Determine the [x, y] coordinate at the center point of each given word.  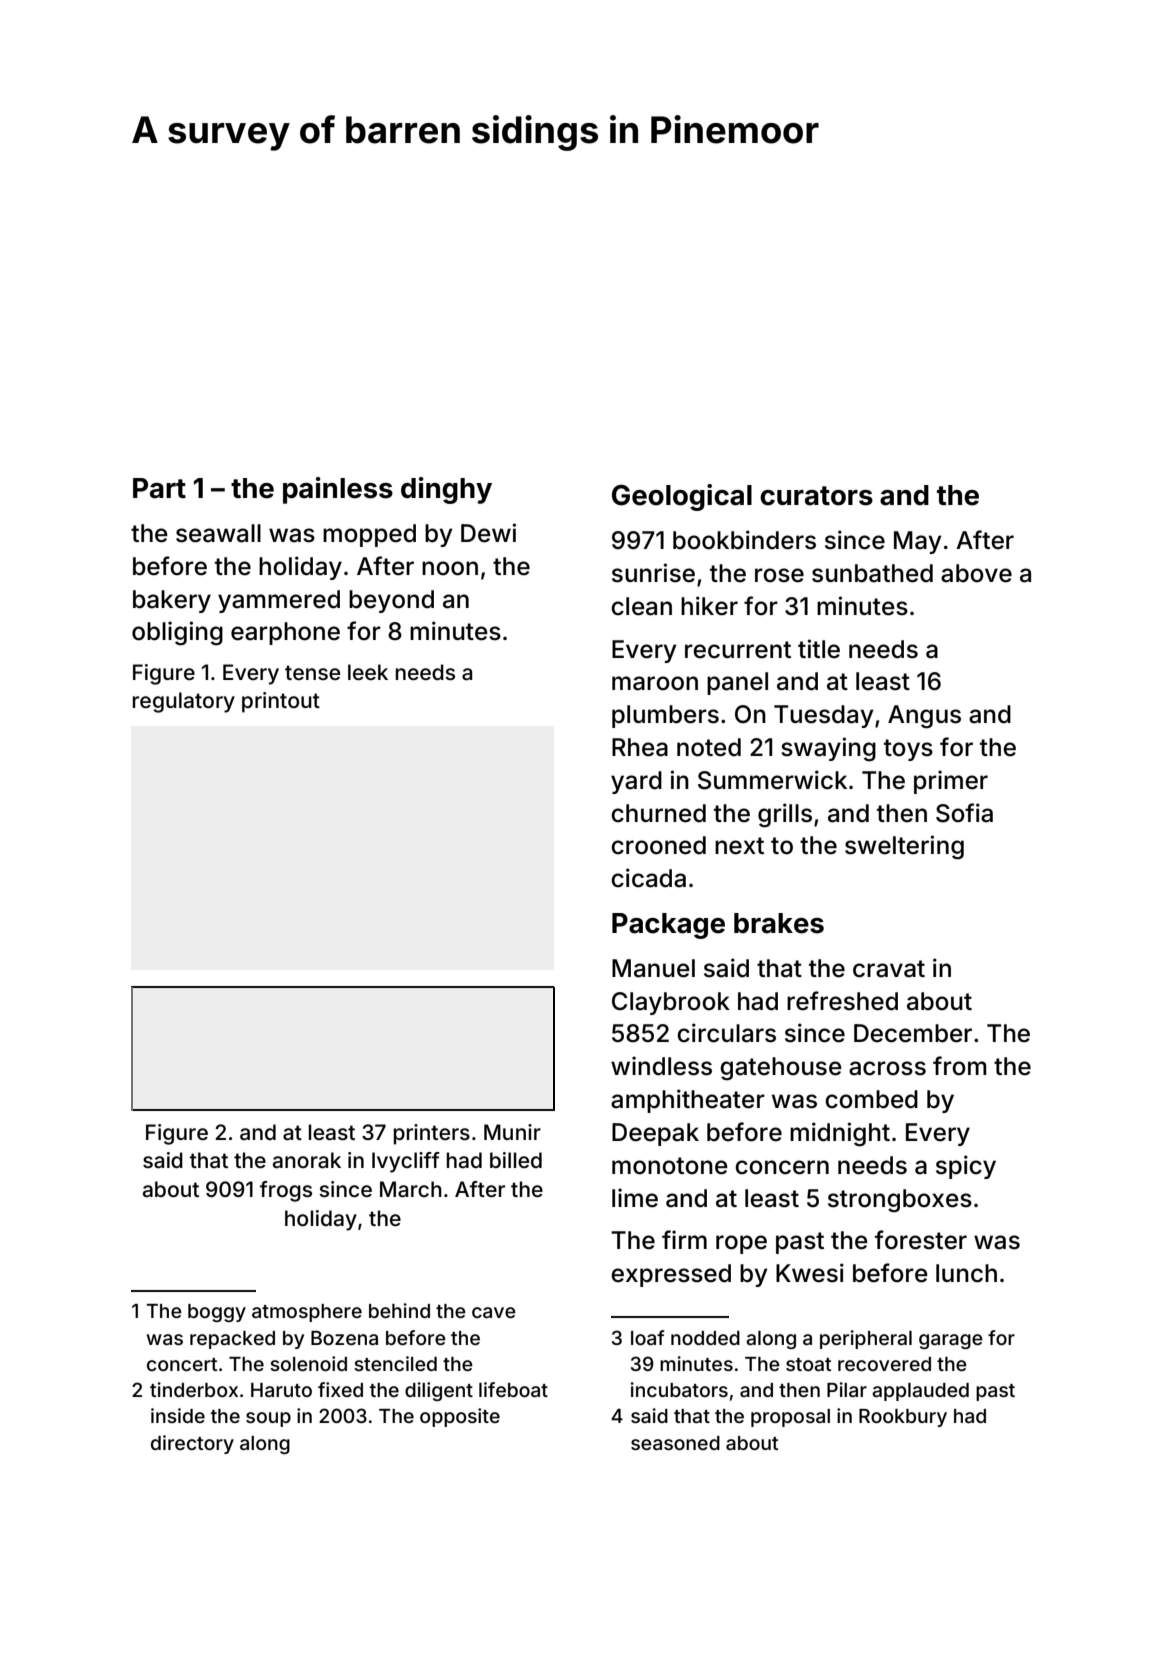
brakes [779, 923]
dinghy [446, 490]
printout [281, 702]
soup [268, 1419]
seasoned [675, 1443]
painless [338, 490]
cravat [889, 969]
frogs [286, 1191]
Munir [512, 1132]
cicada [648, 878]
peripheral [866, 1339]
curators [816, 496]
